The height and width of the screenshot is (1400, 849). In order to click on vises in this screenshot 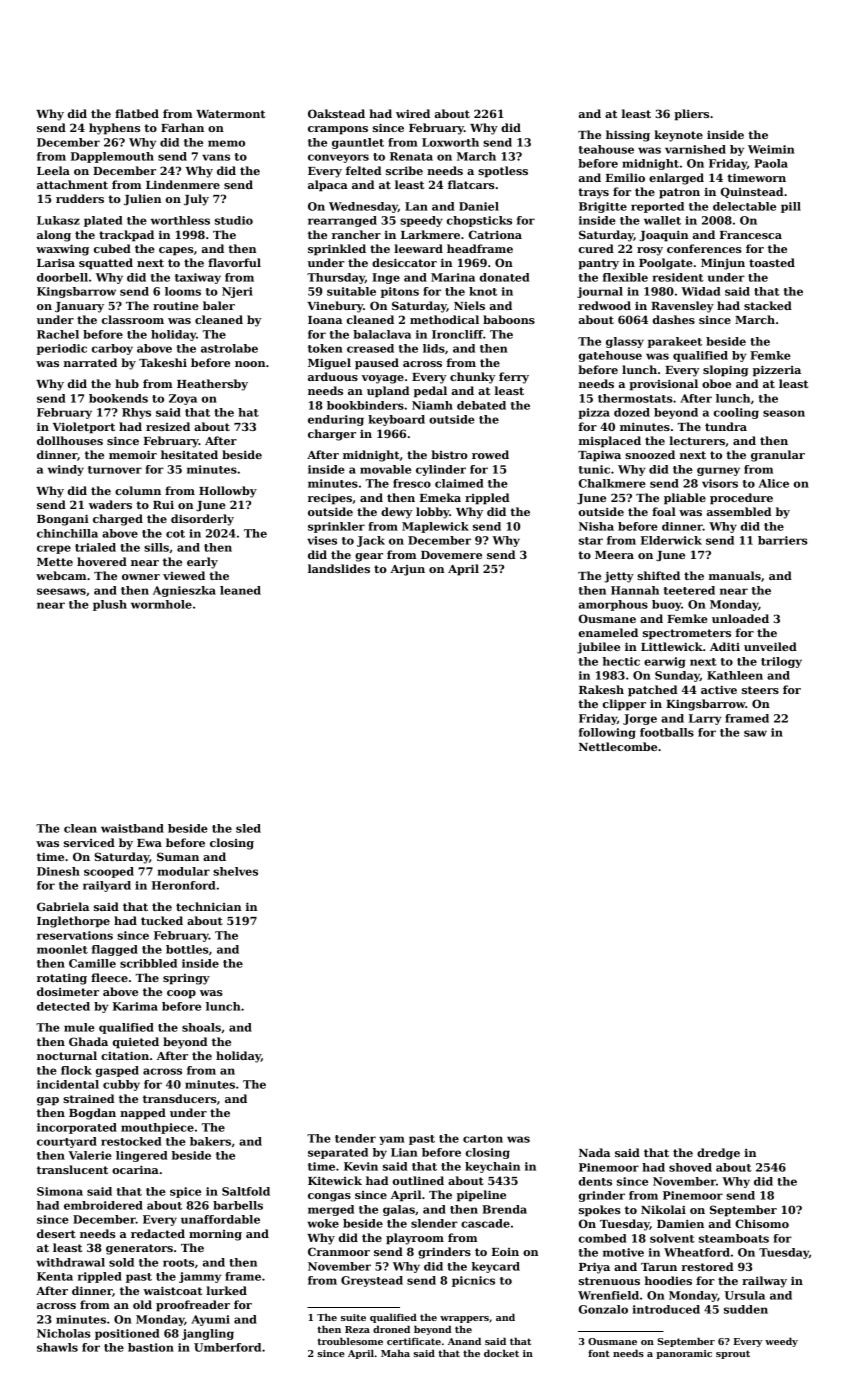, I will do `click(322, 540)`.
